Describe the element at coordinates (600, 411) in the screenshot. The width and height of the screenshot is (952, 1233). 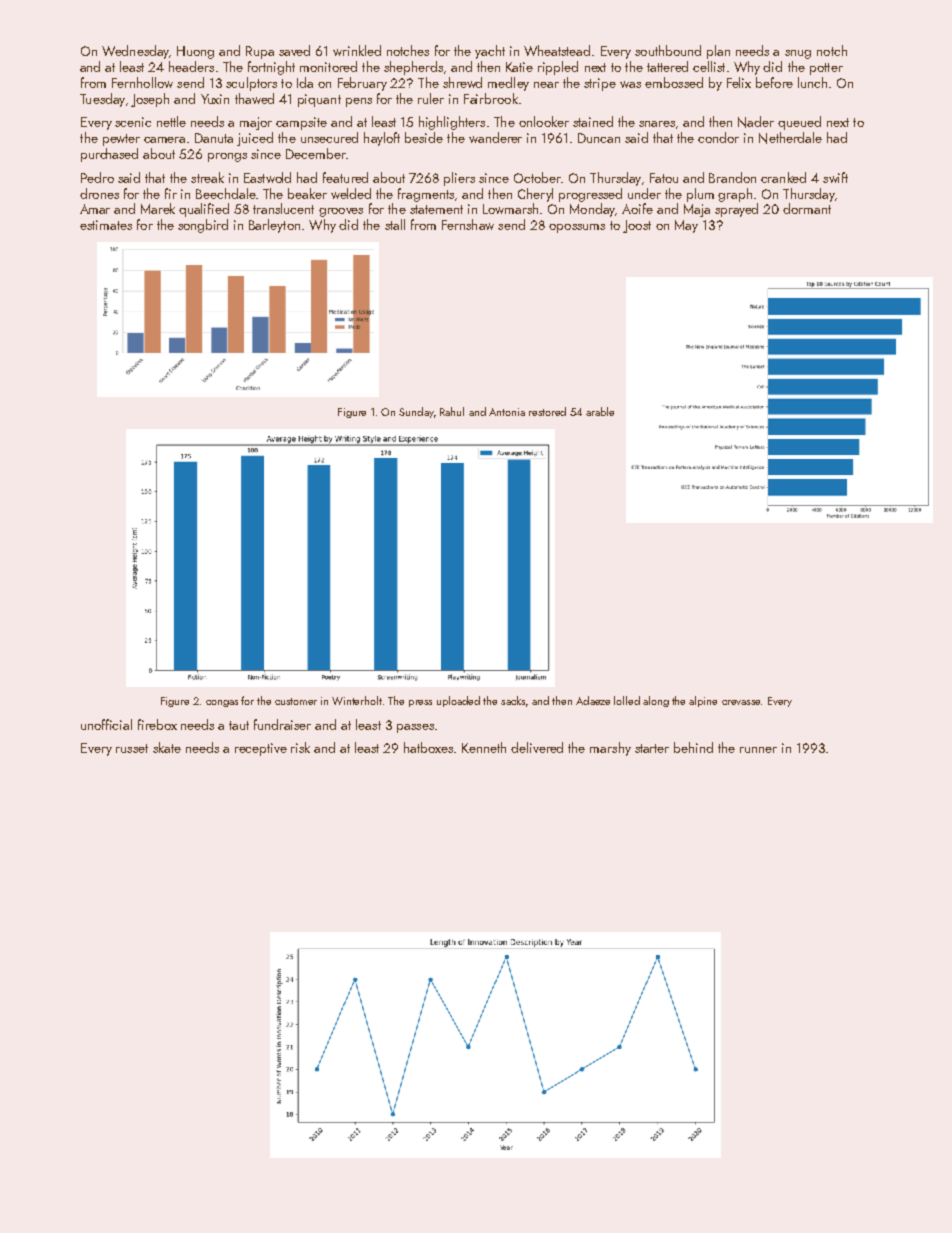
I see `arable` at that location.
